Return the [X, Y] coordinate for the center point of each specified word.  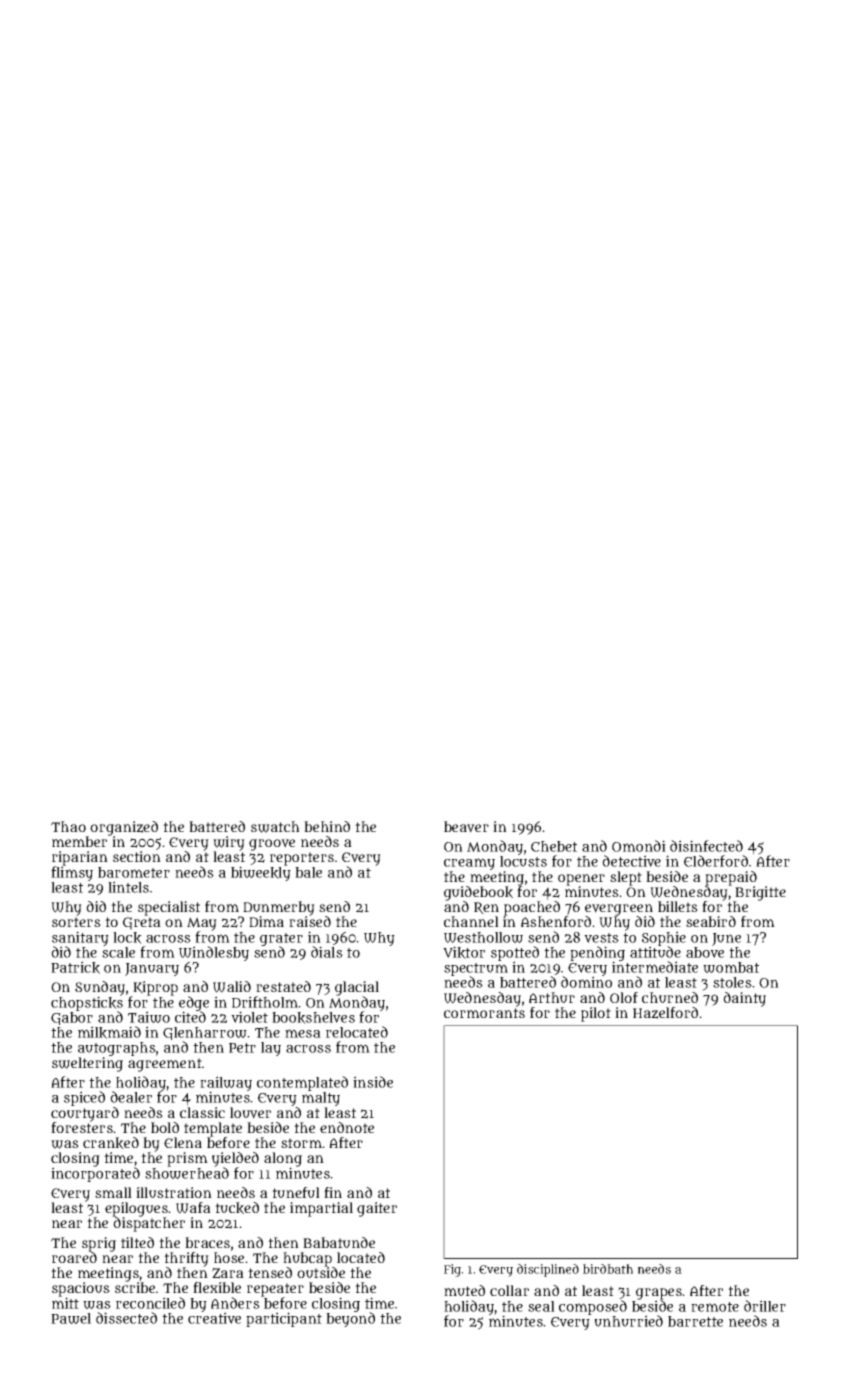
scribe [135, 1287]
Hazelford [665, 1013]
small [113, 1192]
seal [541, 1306]
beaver [466, 827]
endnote [347, 1127]
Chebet [554, 846]
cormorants [484, 1013]
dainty [744, 999]
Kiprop [155, 988]
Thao [68, 826]
